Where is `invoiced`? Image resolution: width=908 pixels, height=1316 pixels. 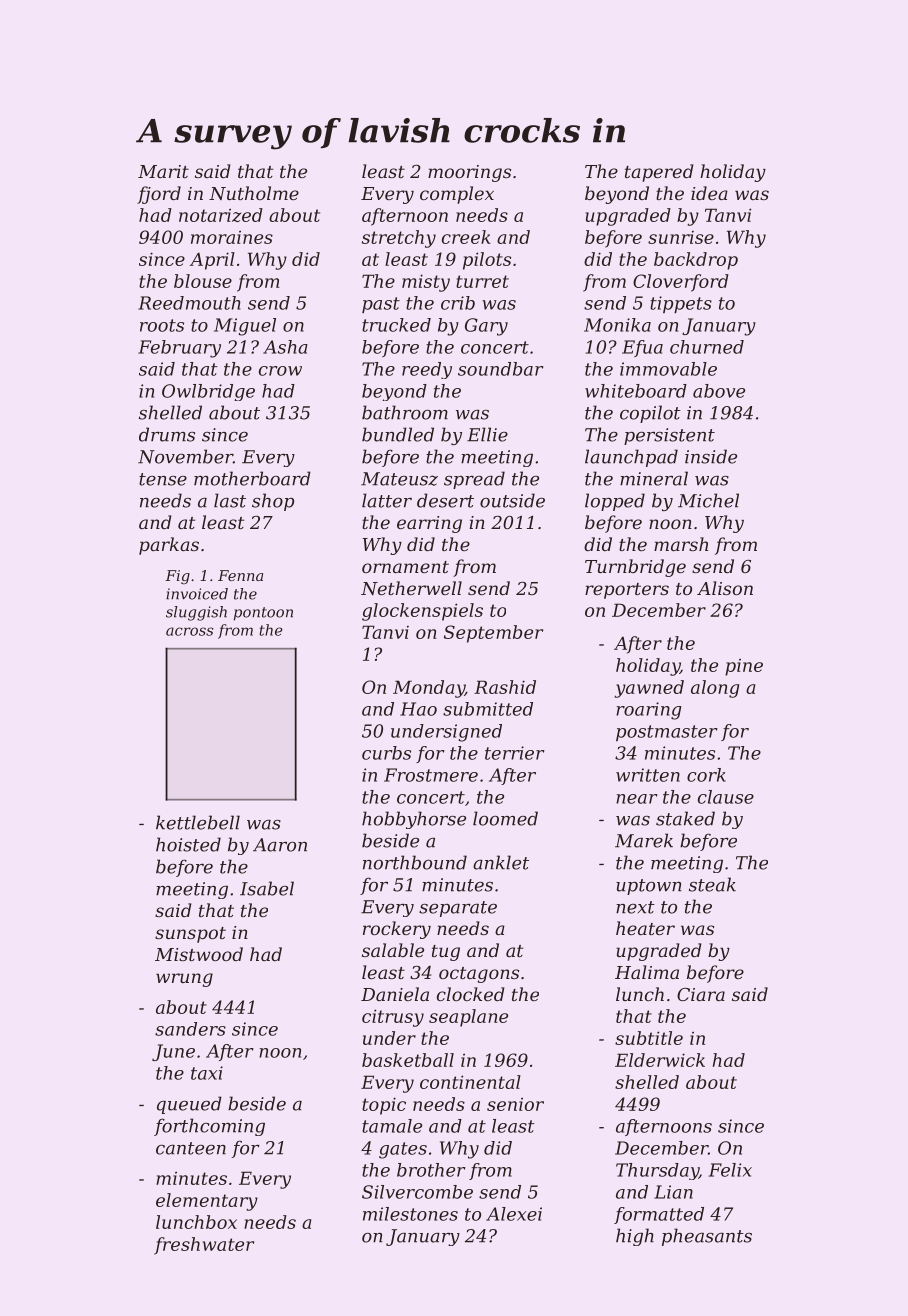 invoiced is located at coordinates (197, 594).
